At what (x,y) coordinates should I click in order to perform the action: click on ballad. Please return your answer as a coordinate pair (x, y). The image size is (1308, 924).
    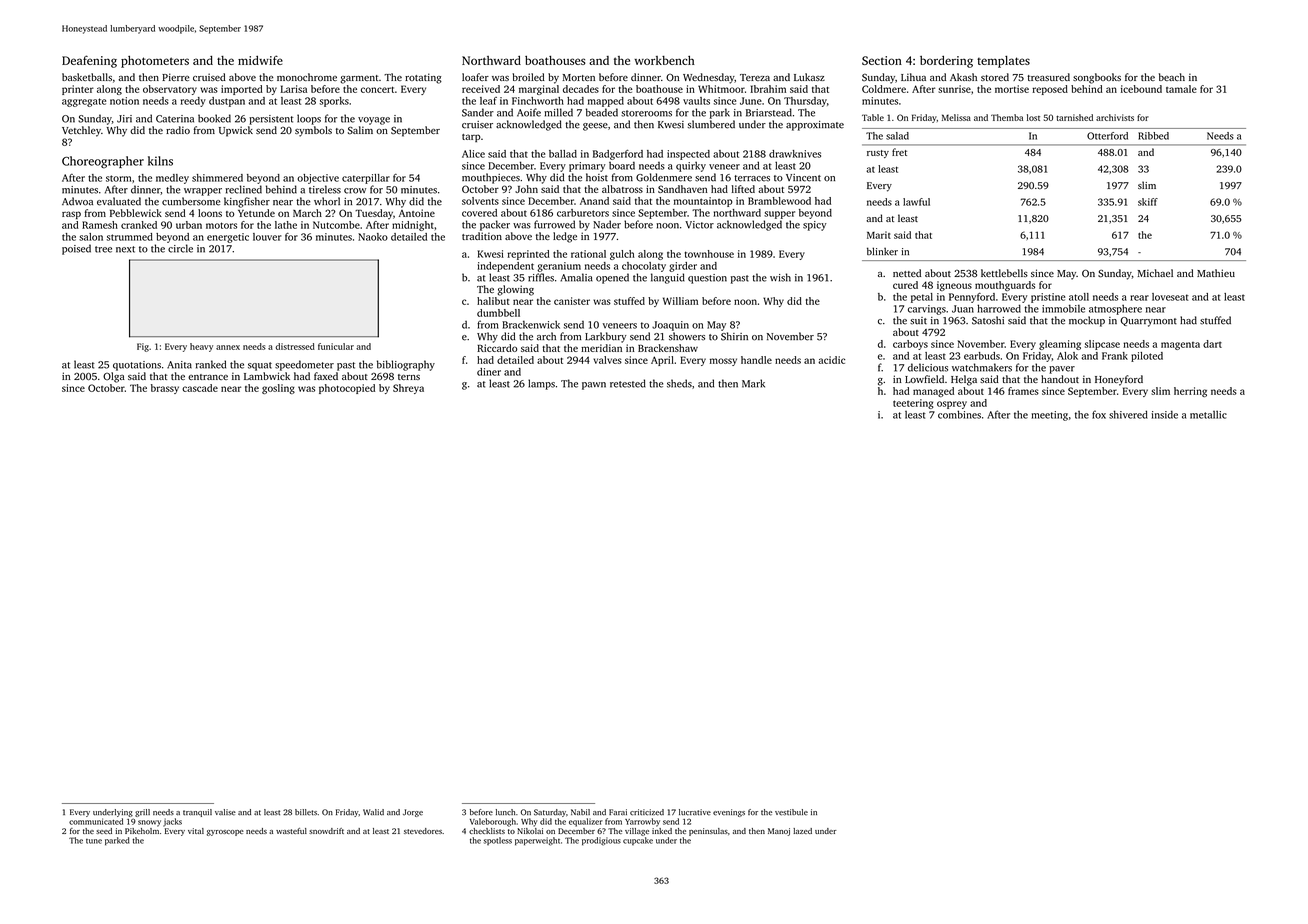
    Looking at the image, I should click on (563, 154).
